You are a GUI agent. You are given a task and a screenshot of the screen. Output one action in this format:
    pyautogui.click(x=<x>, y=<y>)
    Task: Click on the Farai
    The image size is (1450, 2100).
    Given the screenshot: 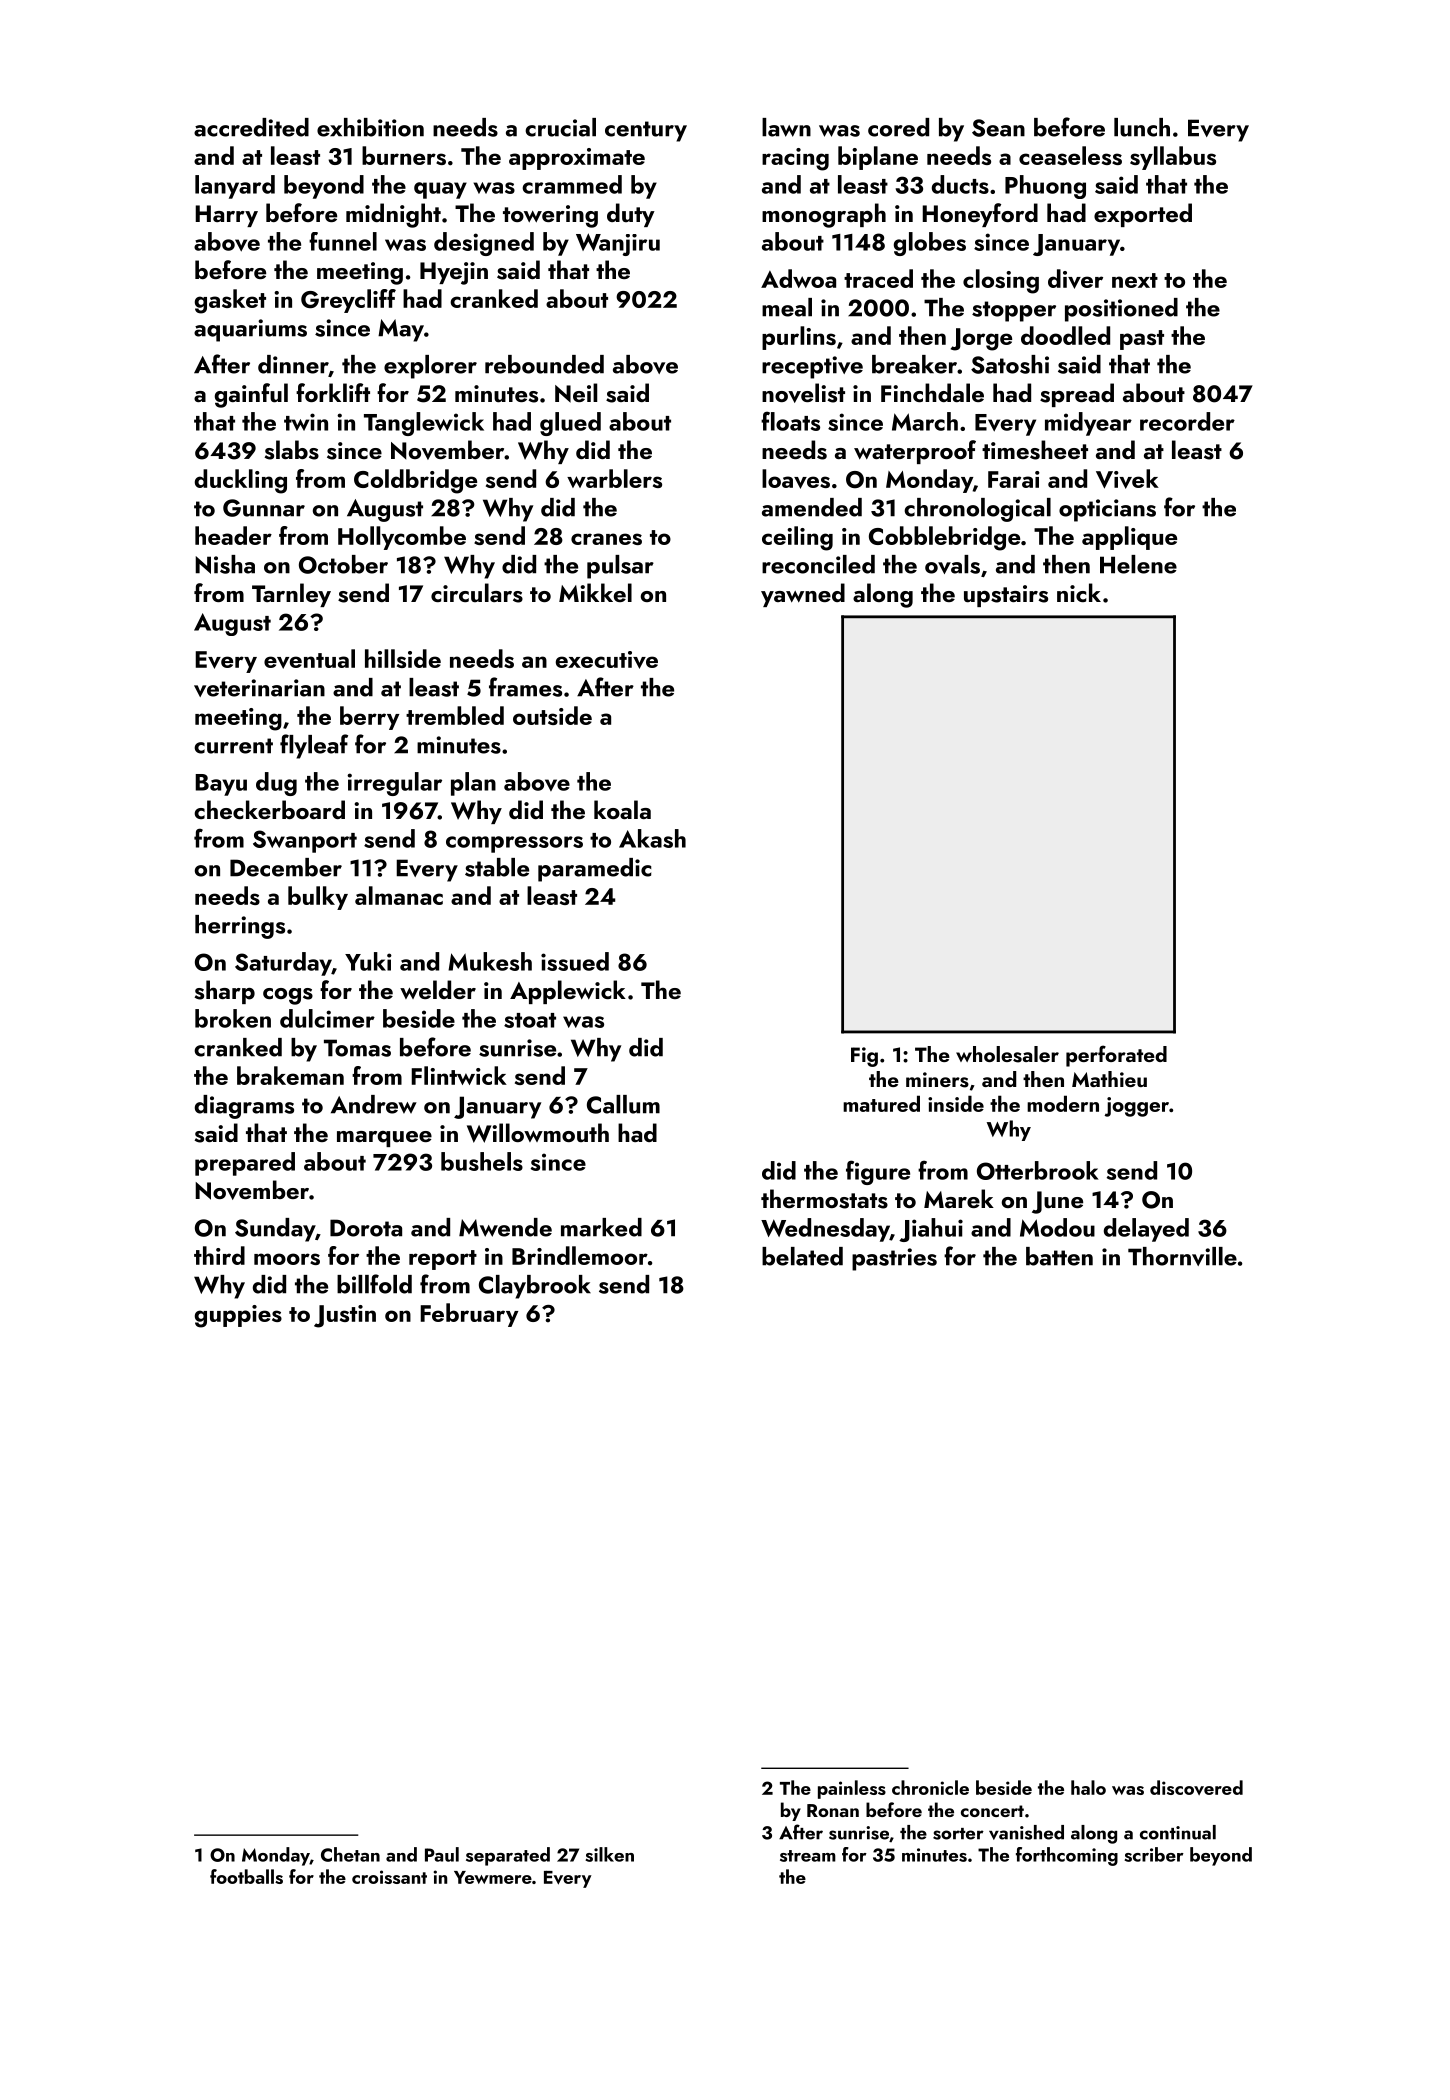 What is the action you would take?
    pyautogui.click(x=1014, y=479)
